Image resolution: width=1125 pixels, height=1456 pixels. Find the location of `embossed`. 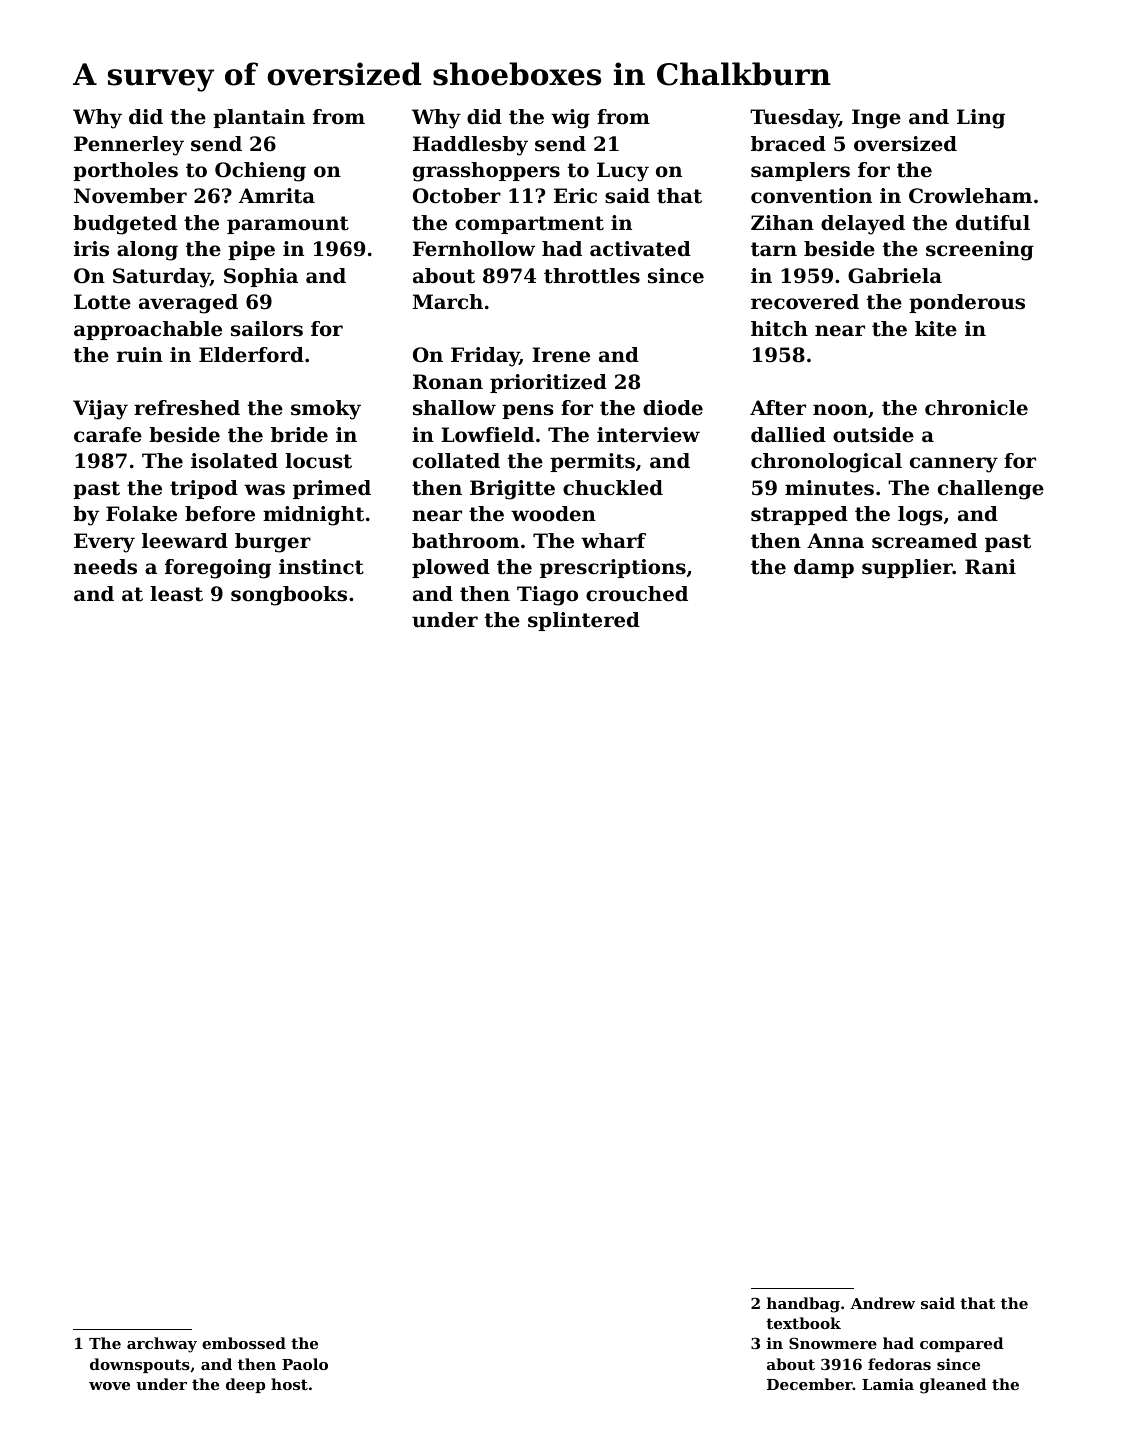

embossed is located at coordinates (244, 1343).
